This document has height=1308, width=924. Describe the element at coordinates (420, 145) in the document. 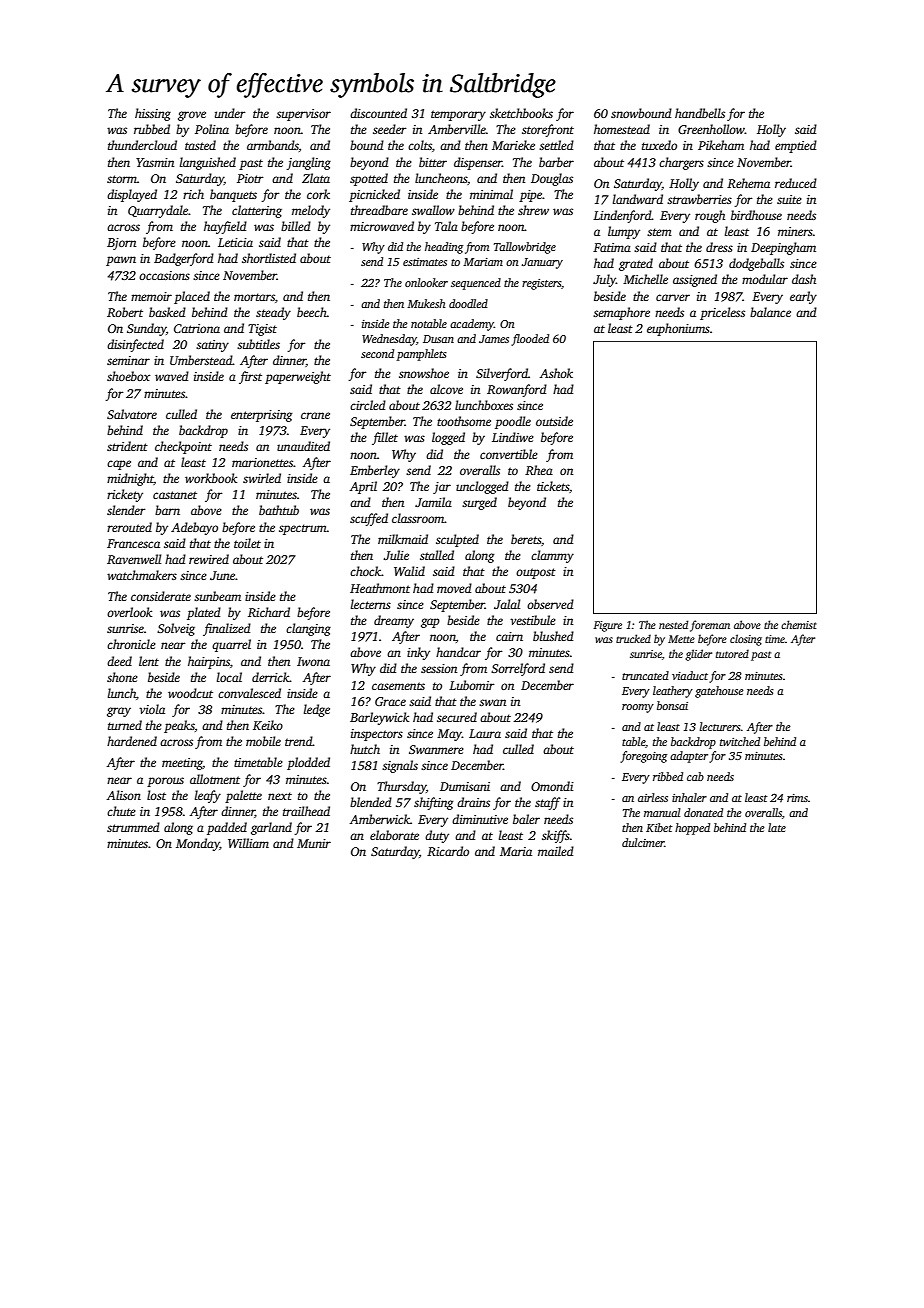

I see `colts` at that location.
